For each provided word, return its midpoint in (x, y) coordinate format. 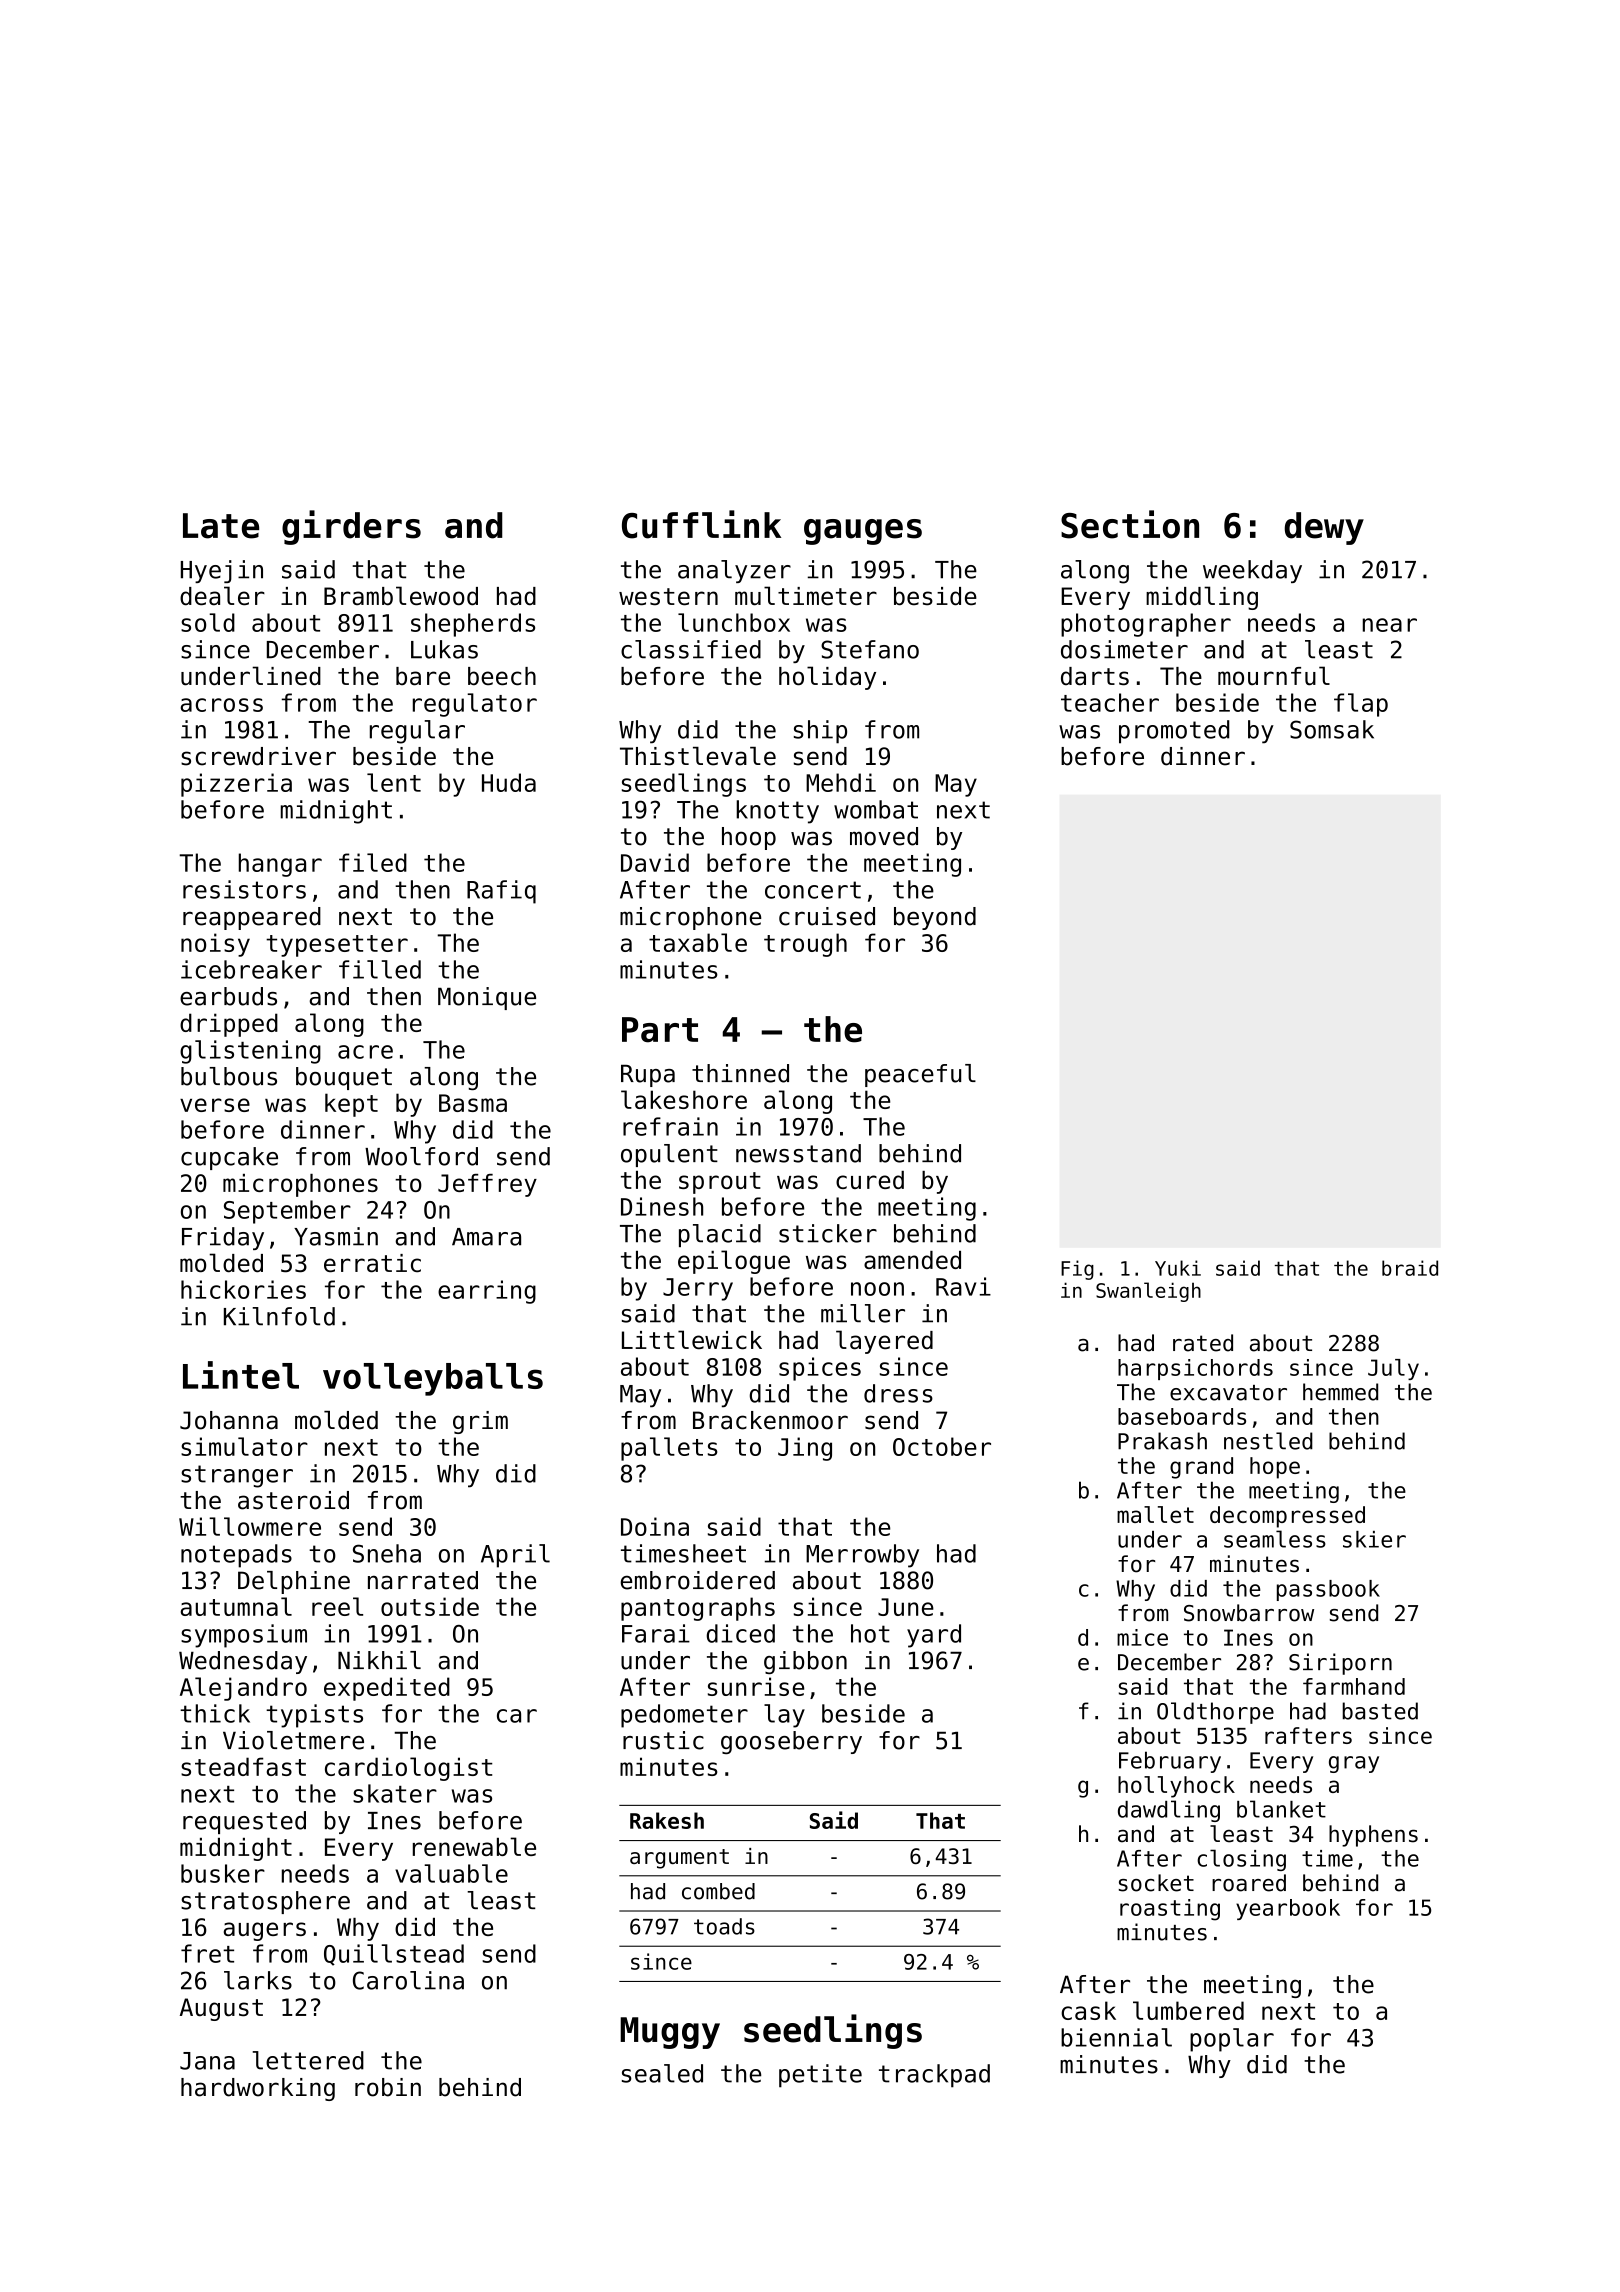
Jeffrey (487, 1185)
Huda (509, 782)
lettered (308, 2060)
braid (1410, 1268)
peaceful (920, 1075)
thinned (740, 1073)
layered (884, 1342)
